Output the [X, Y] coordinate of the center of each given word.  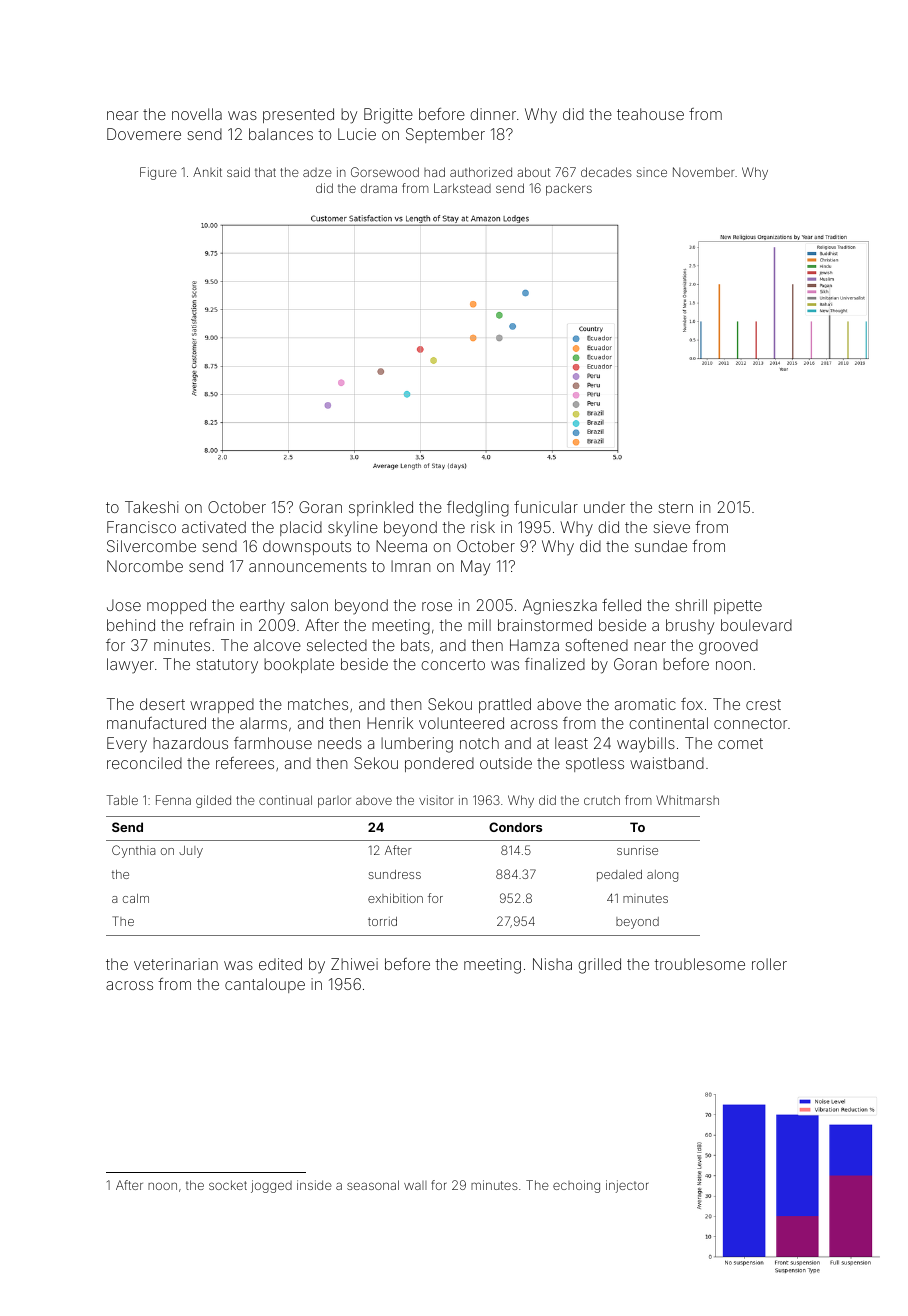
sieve [671, 527]
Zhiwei [354, 964]
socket [228, 1185]
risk [483, 527]
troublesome [699, 964]
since [652, 172]
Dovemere [144, 134]
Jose [124, 605]
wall [415, 1185]
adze [317, 172]
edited [280, 964]
